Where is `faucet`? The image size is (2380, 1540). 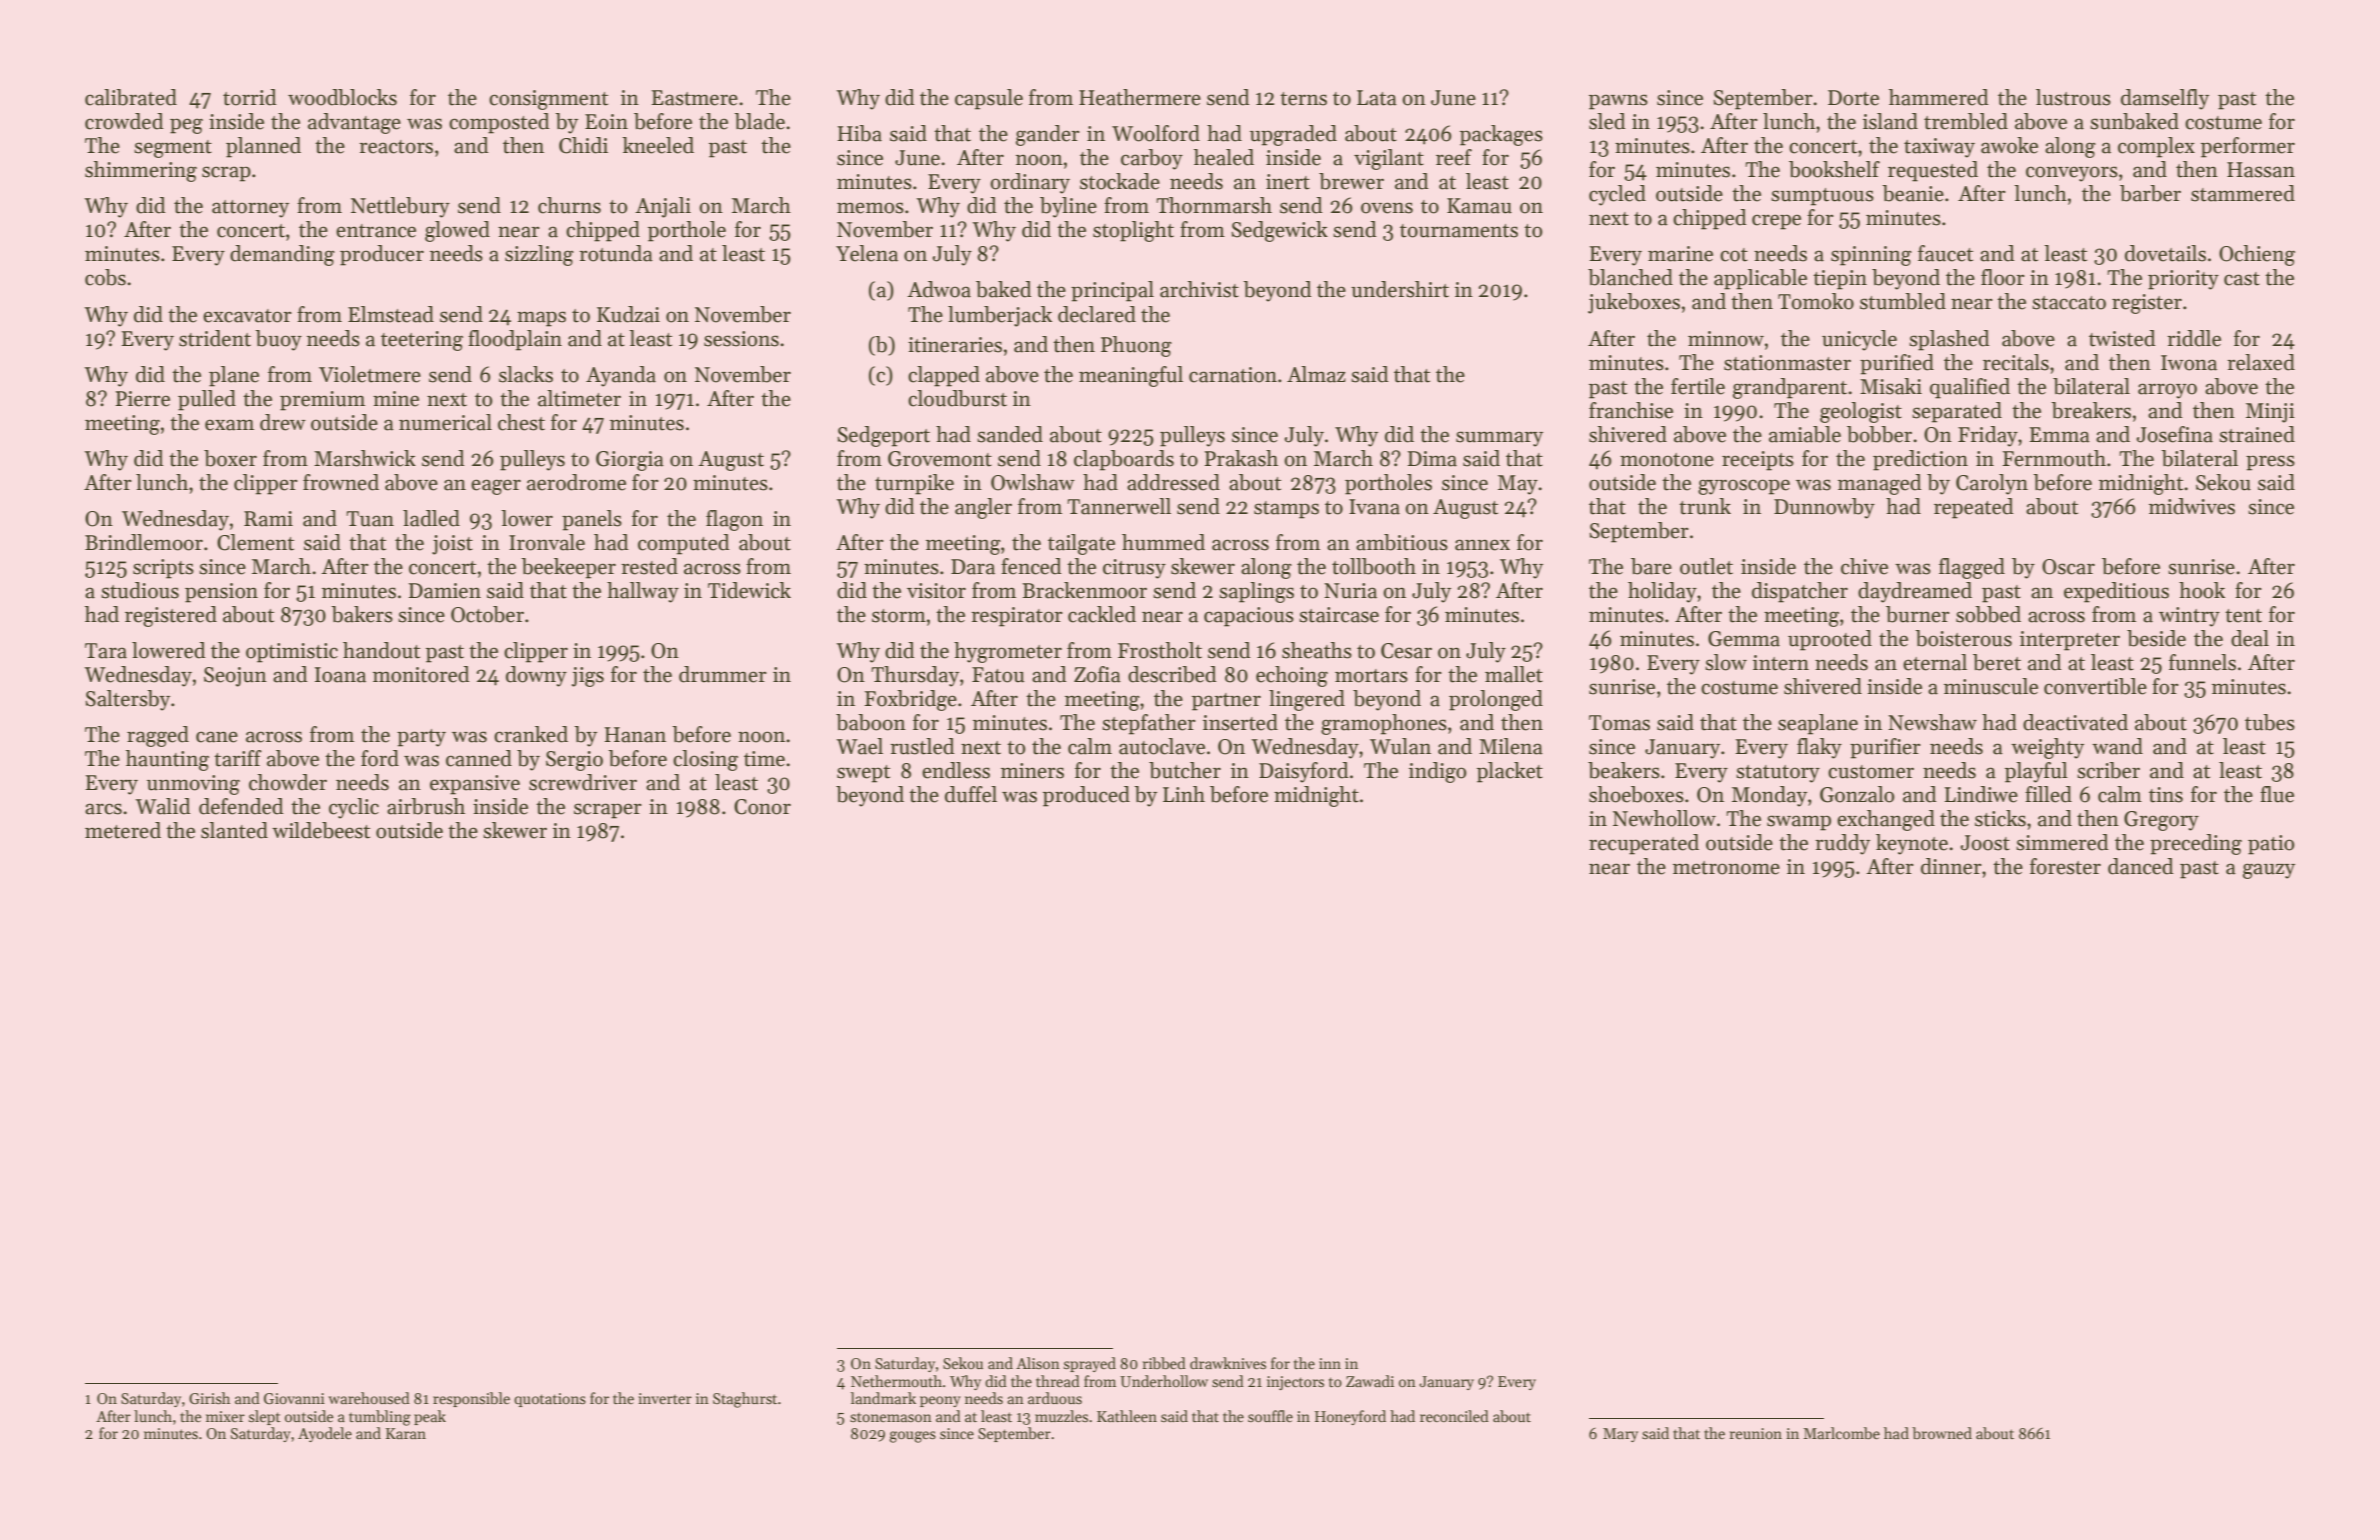
faucet is located at coordinates (1945, 253).
